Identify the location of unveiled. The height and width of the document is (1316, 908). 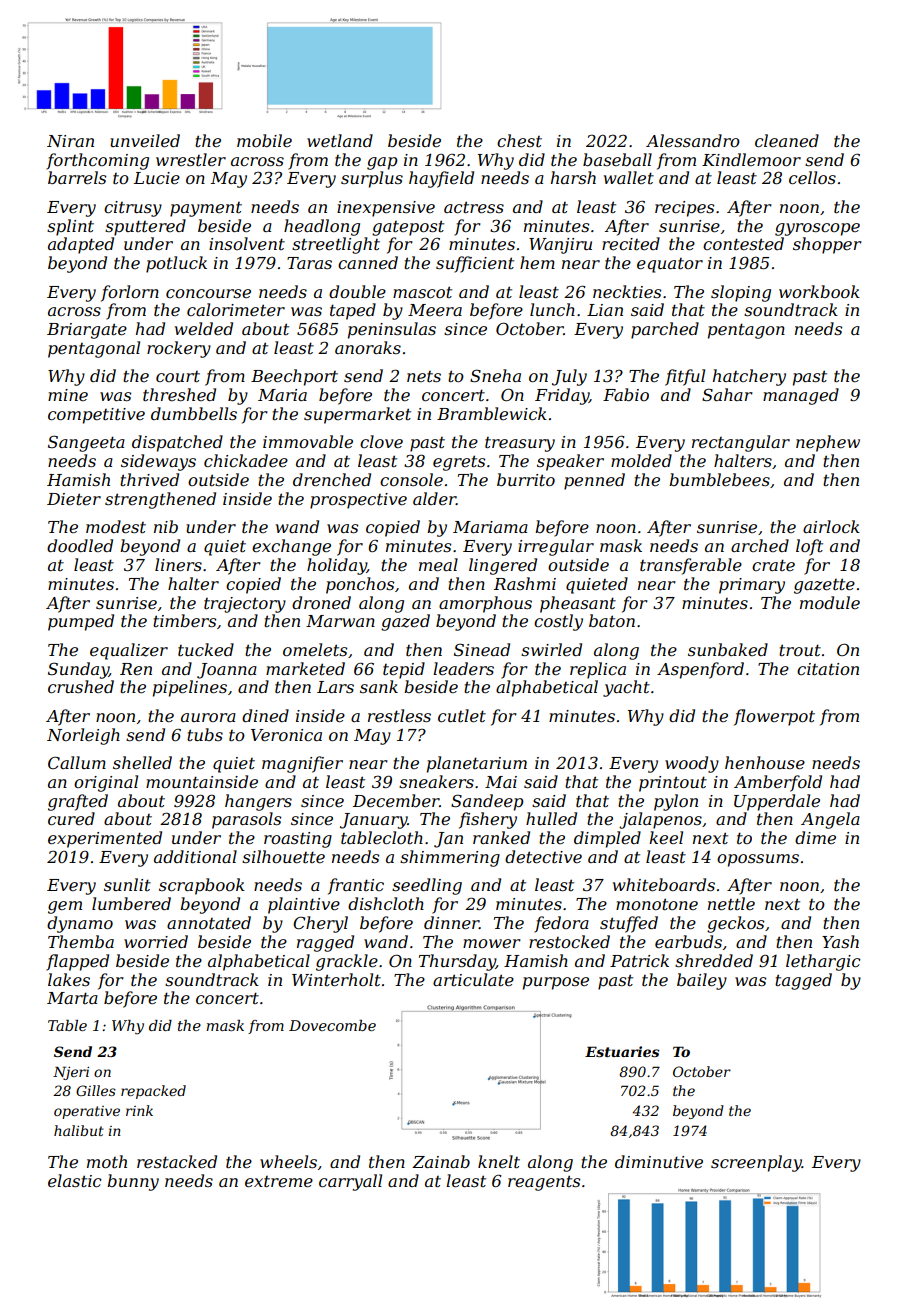
(145, 140).
